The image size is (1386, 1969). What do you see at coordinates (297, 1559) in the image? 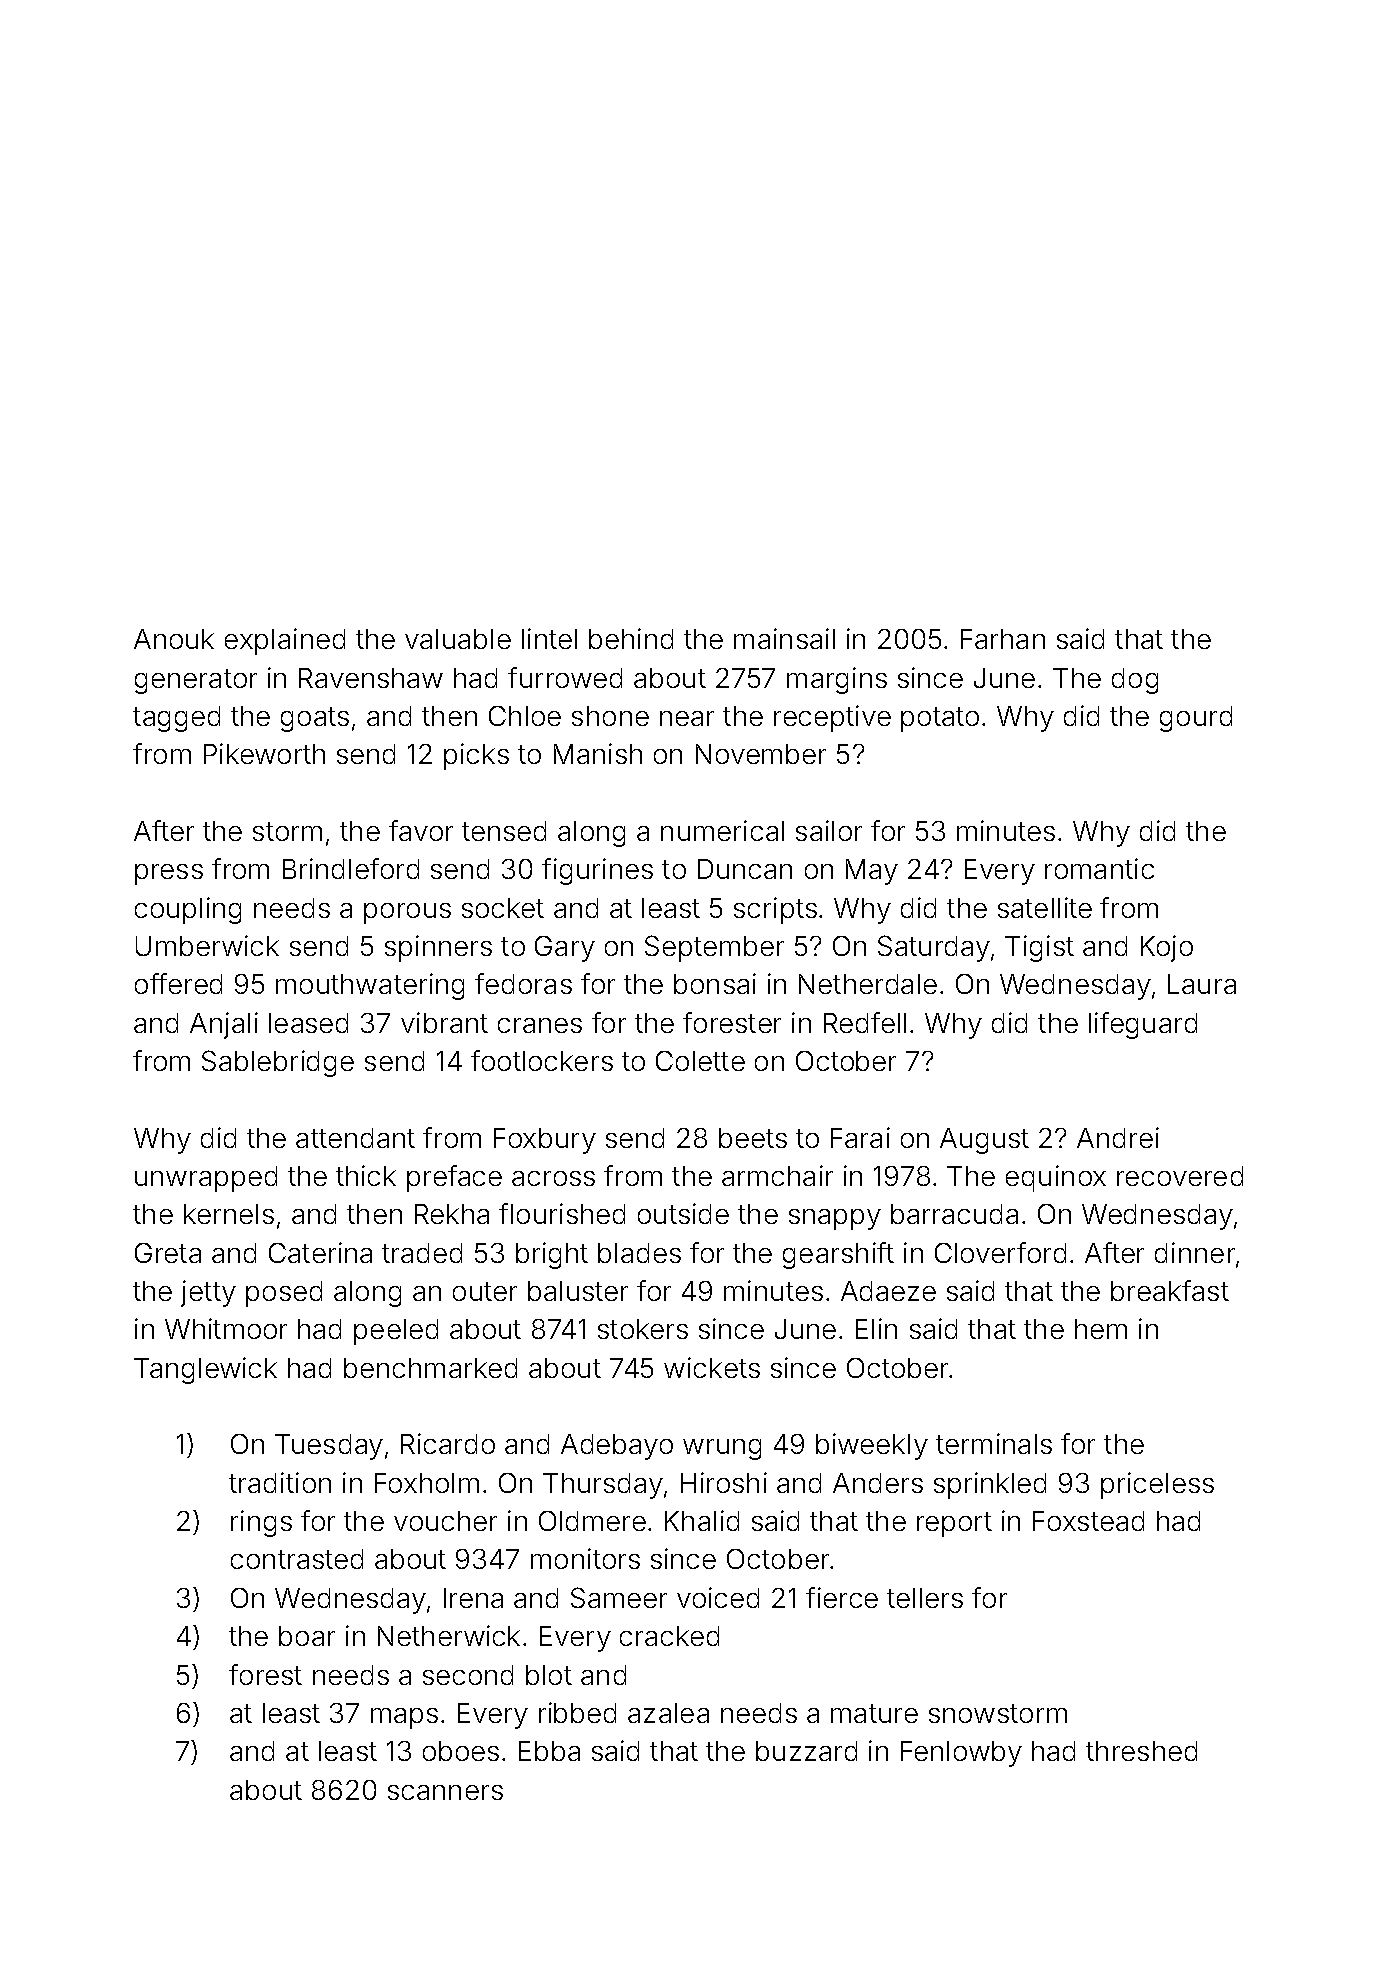
I see `contrasted` at bounding box center [297, 1559].
